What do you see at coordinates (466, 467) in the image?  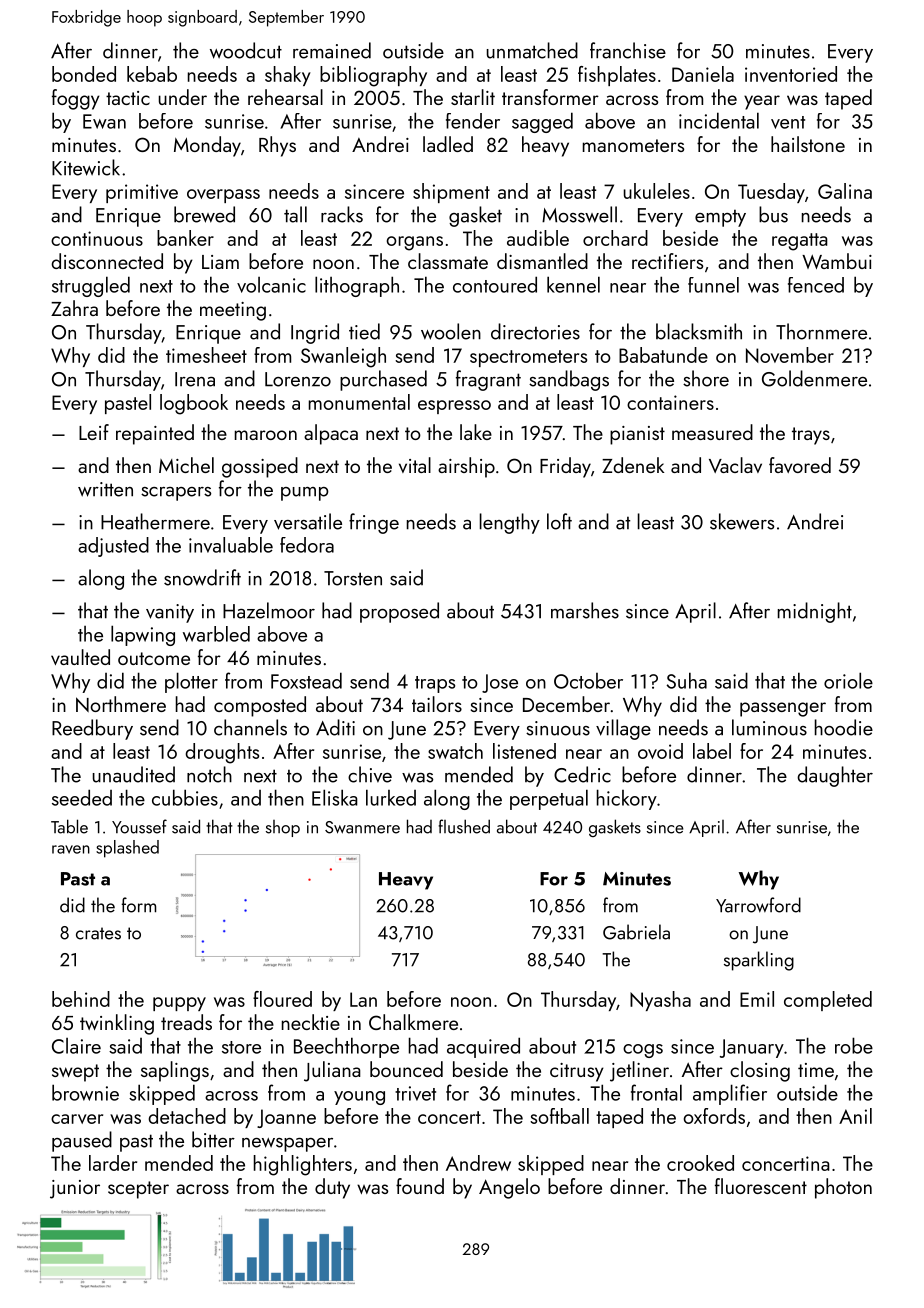 I see `airship` at bounding box center [466, 467].
